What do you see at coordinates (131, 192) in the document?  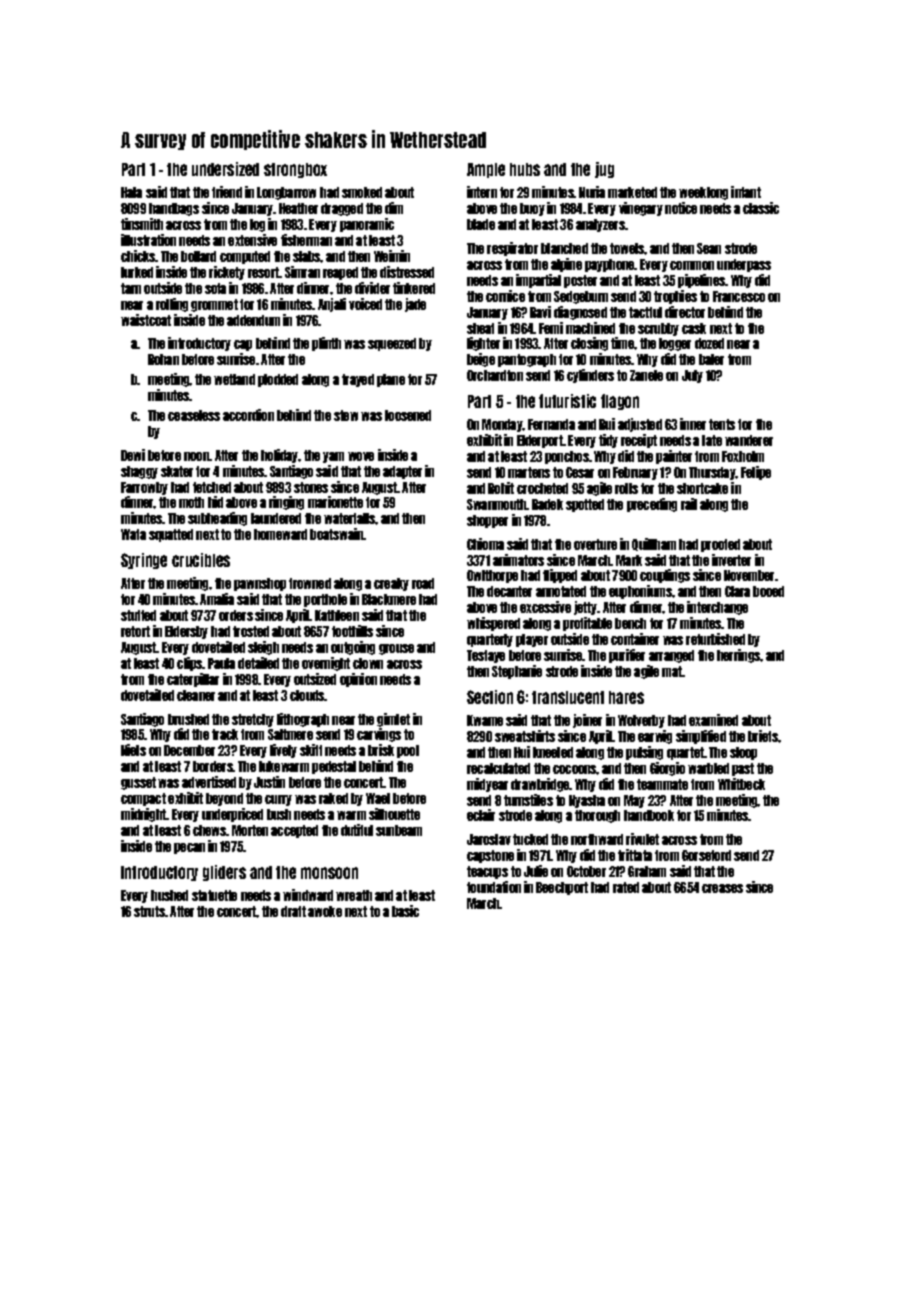 I see `Hala` at bounding box center [131, 192].
